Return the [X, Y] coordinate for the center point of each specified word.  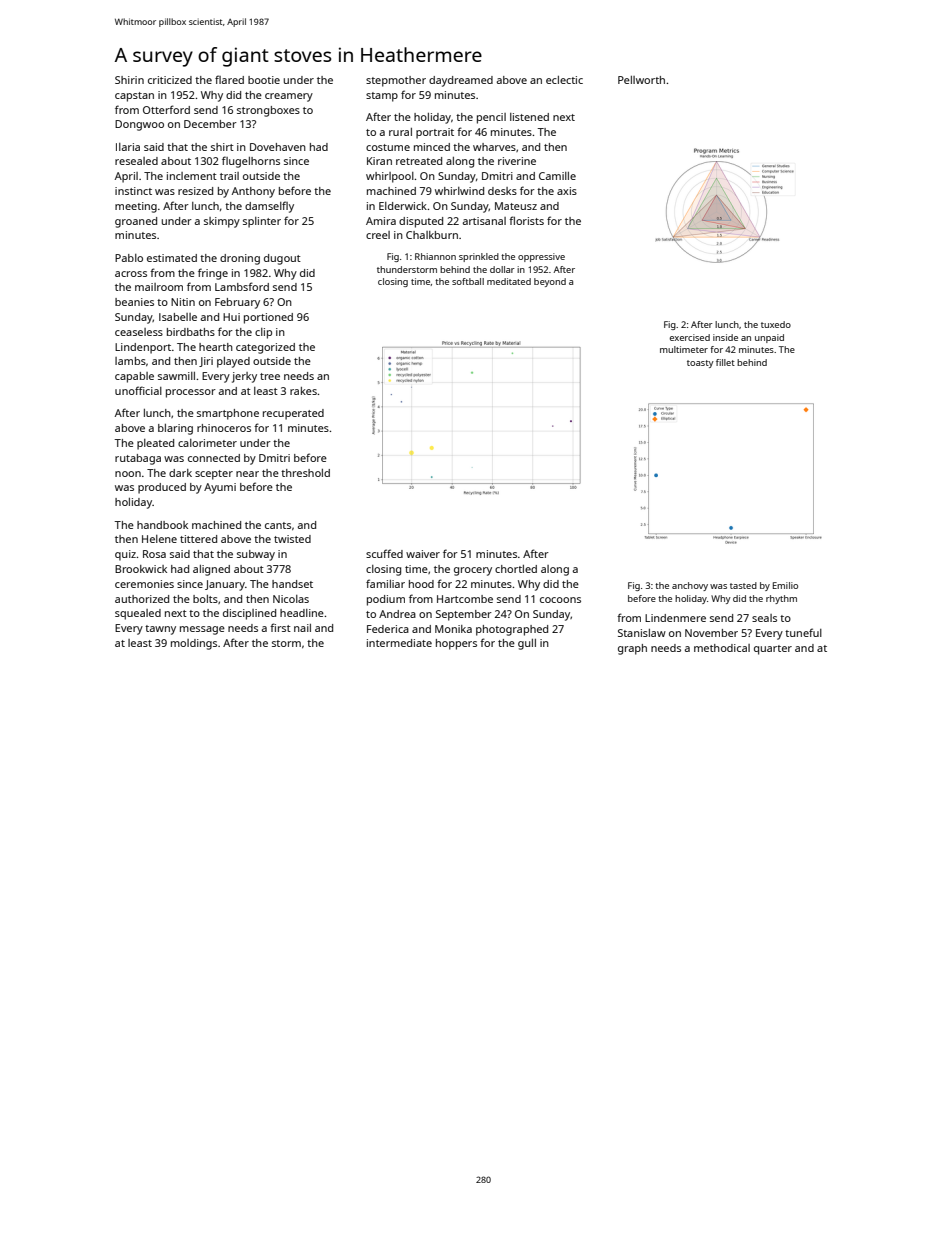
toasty [700, 364]
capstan [134, 97]
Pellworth [641, 80]
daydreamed [461, 81]
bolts [205, 599]
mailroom [159, 287]
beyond [550, 282]
